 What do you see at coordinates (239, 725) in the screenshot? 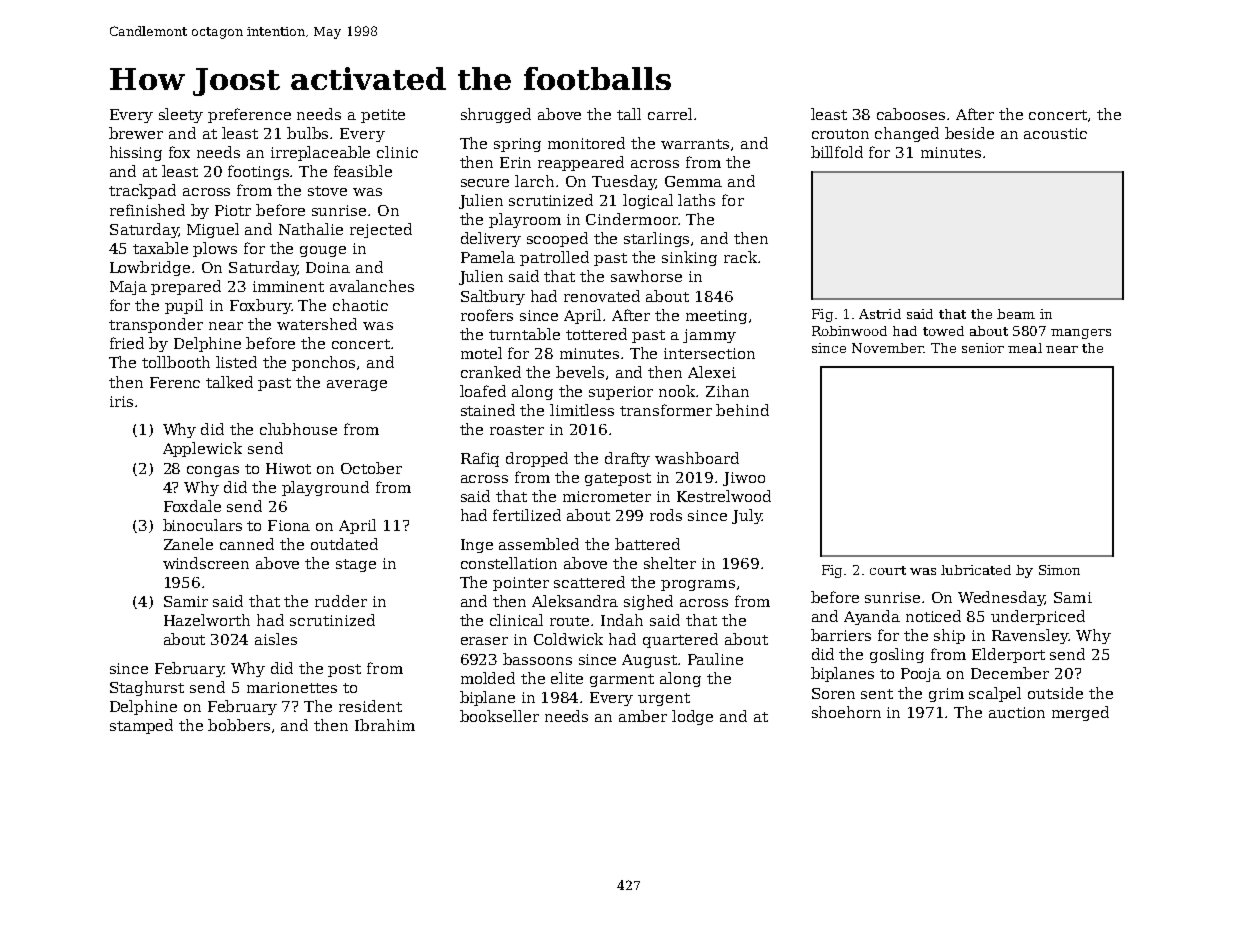
I see `bobbers` at bounding box center [239, 725].
